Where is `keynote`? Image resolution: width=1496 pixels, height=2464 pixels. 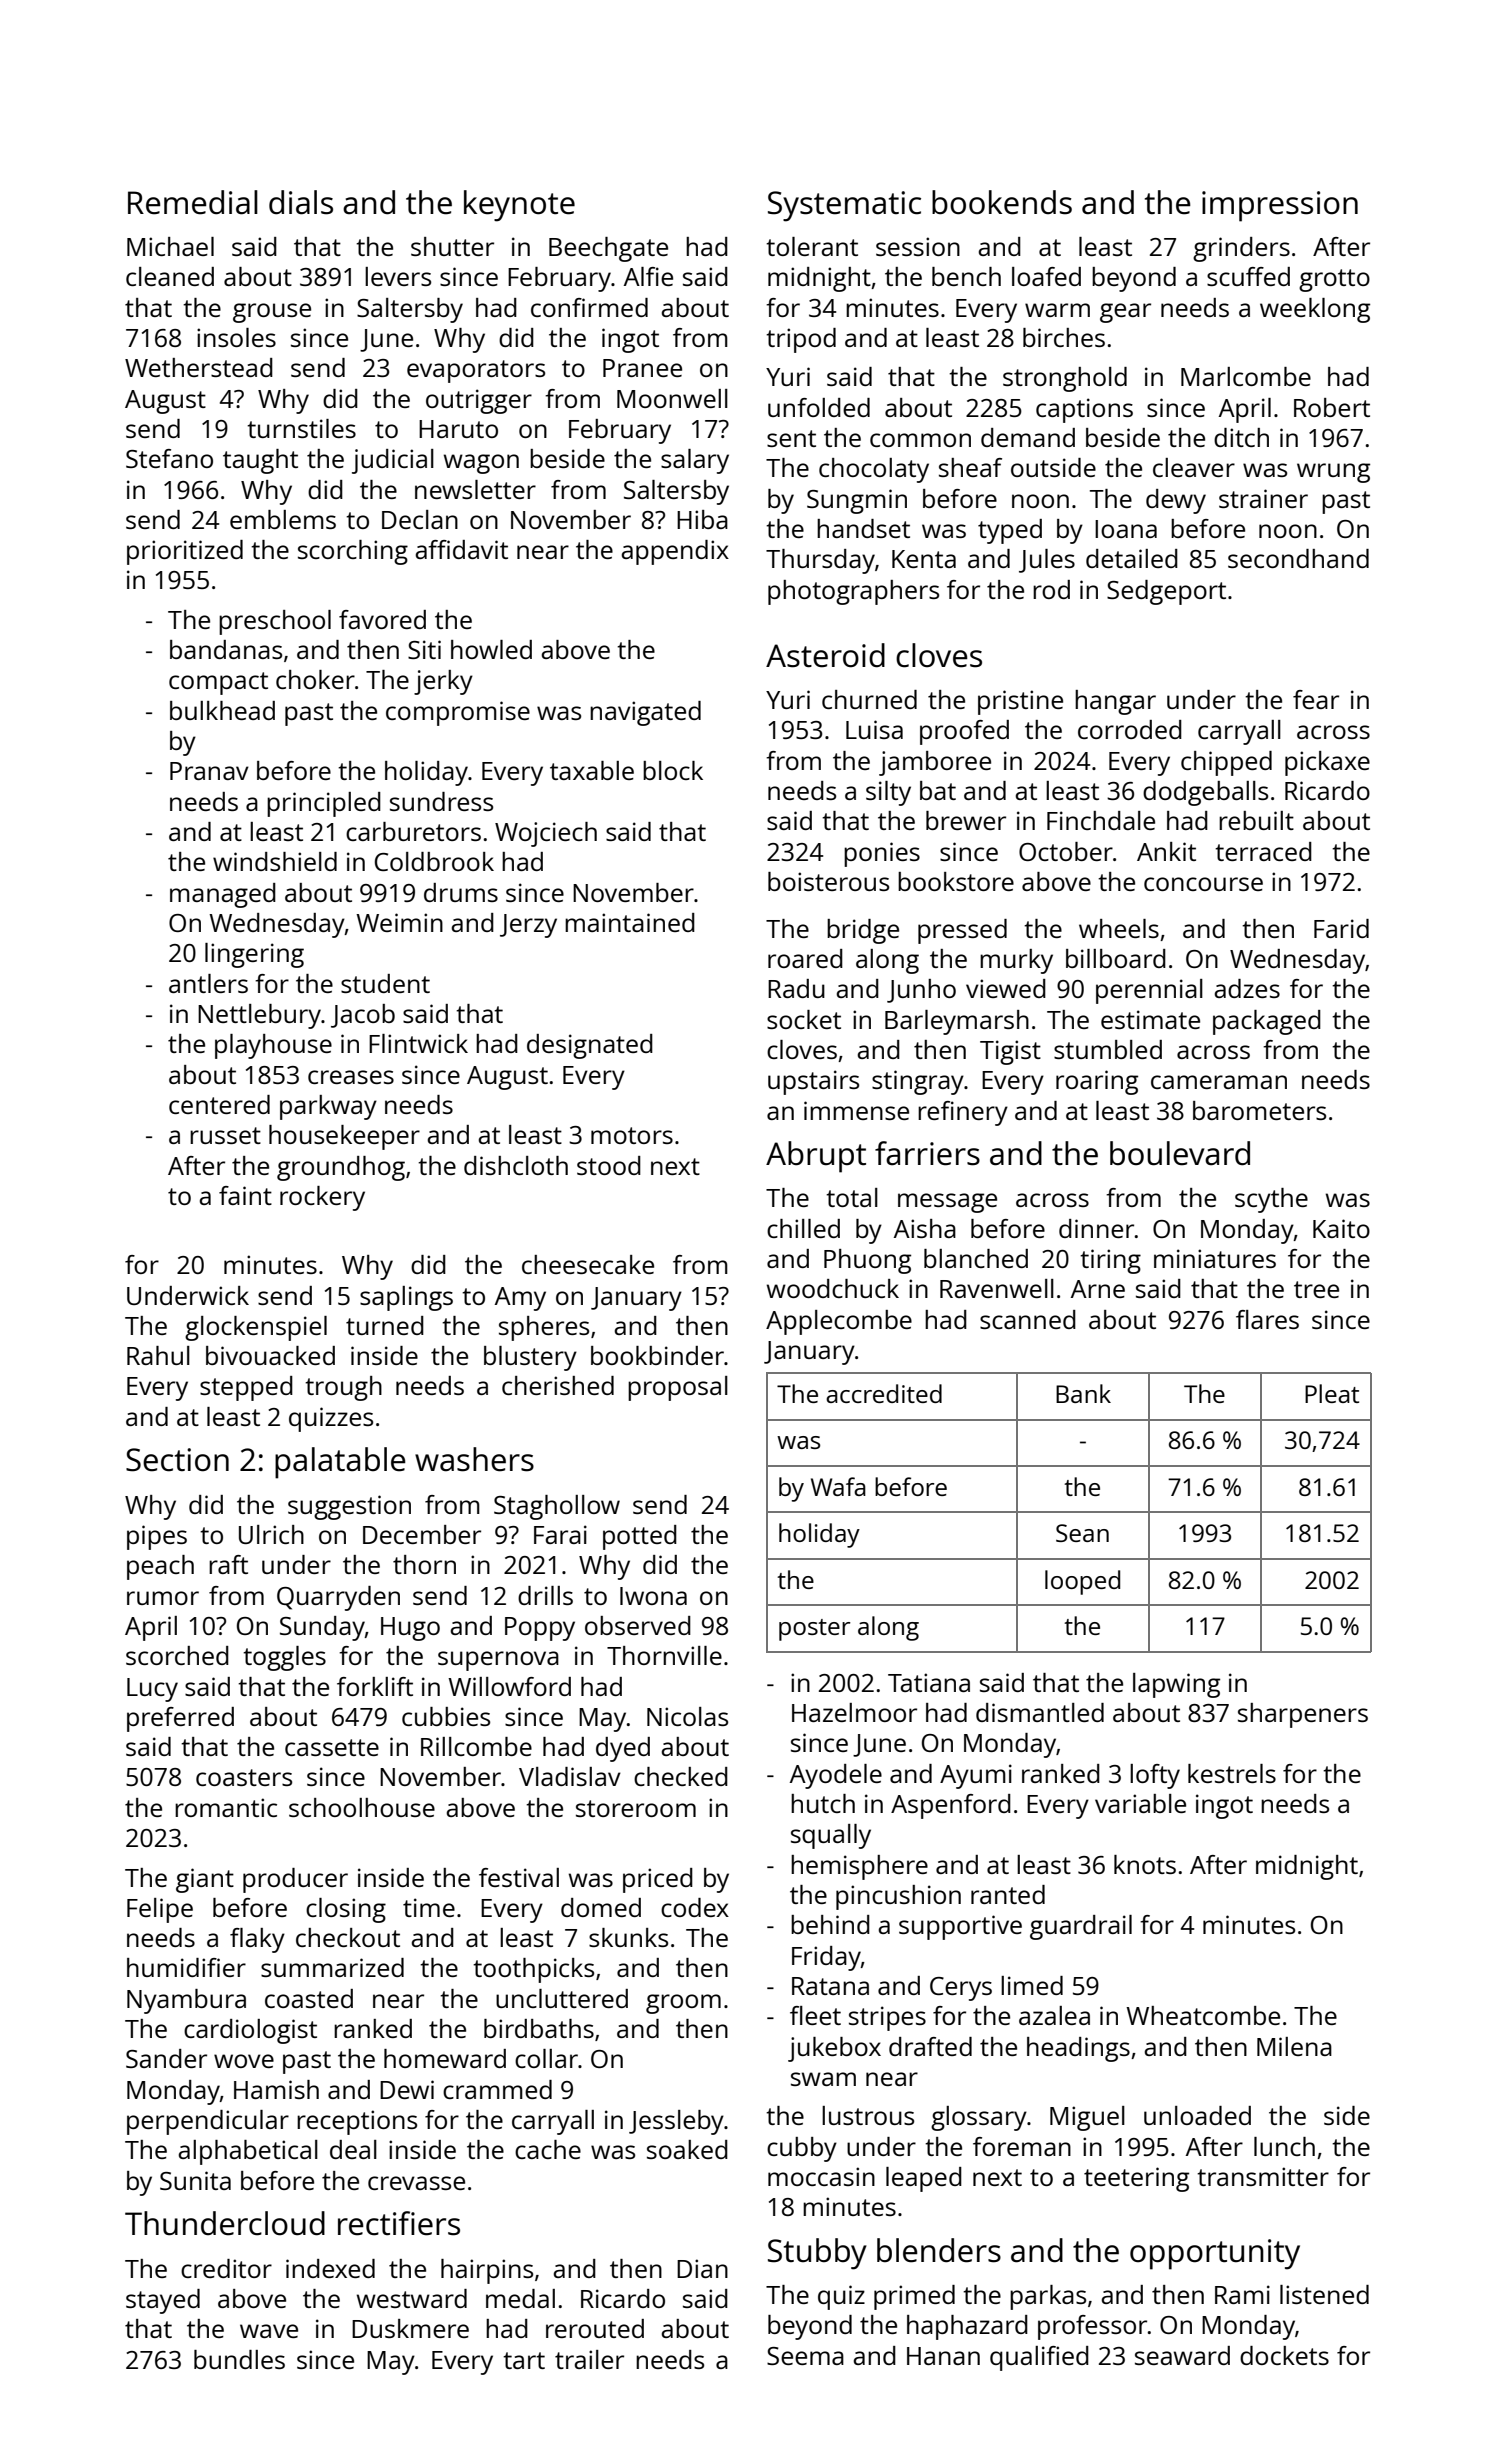 keynote is located at coordinates (519, 206).
